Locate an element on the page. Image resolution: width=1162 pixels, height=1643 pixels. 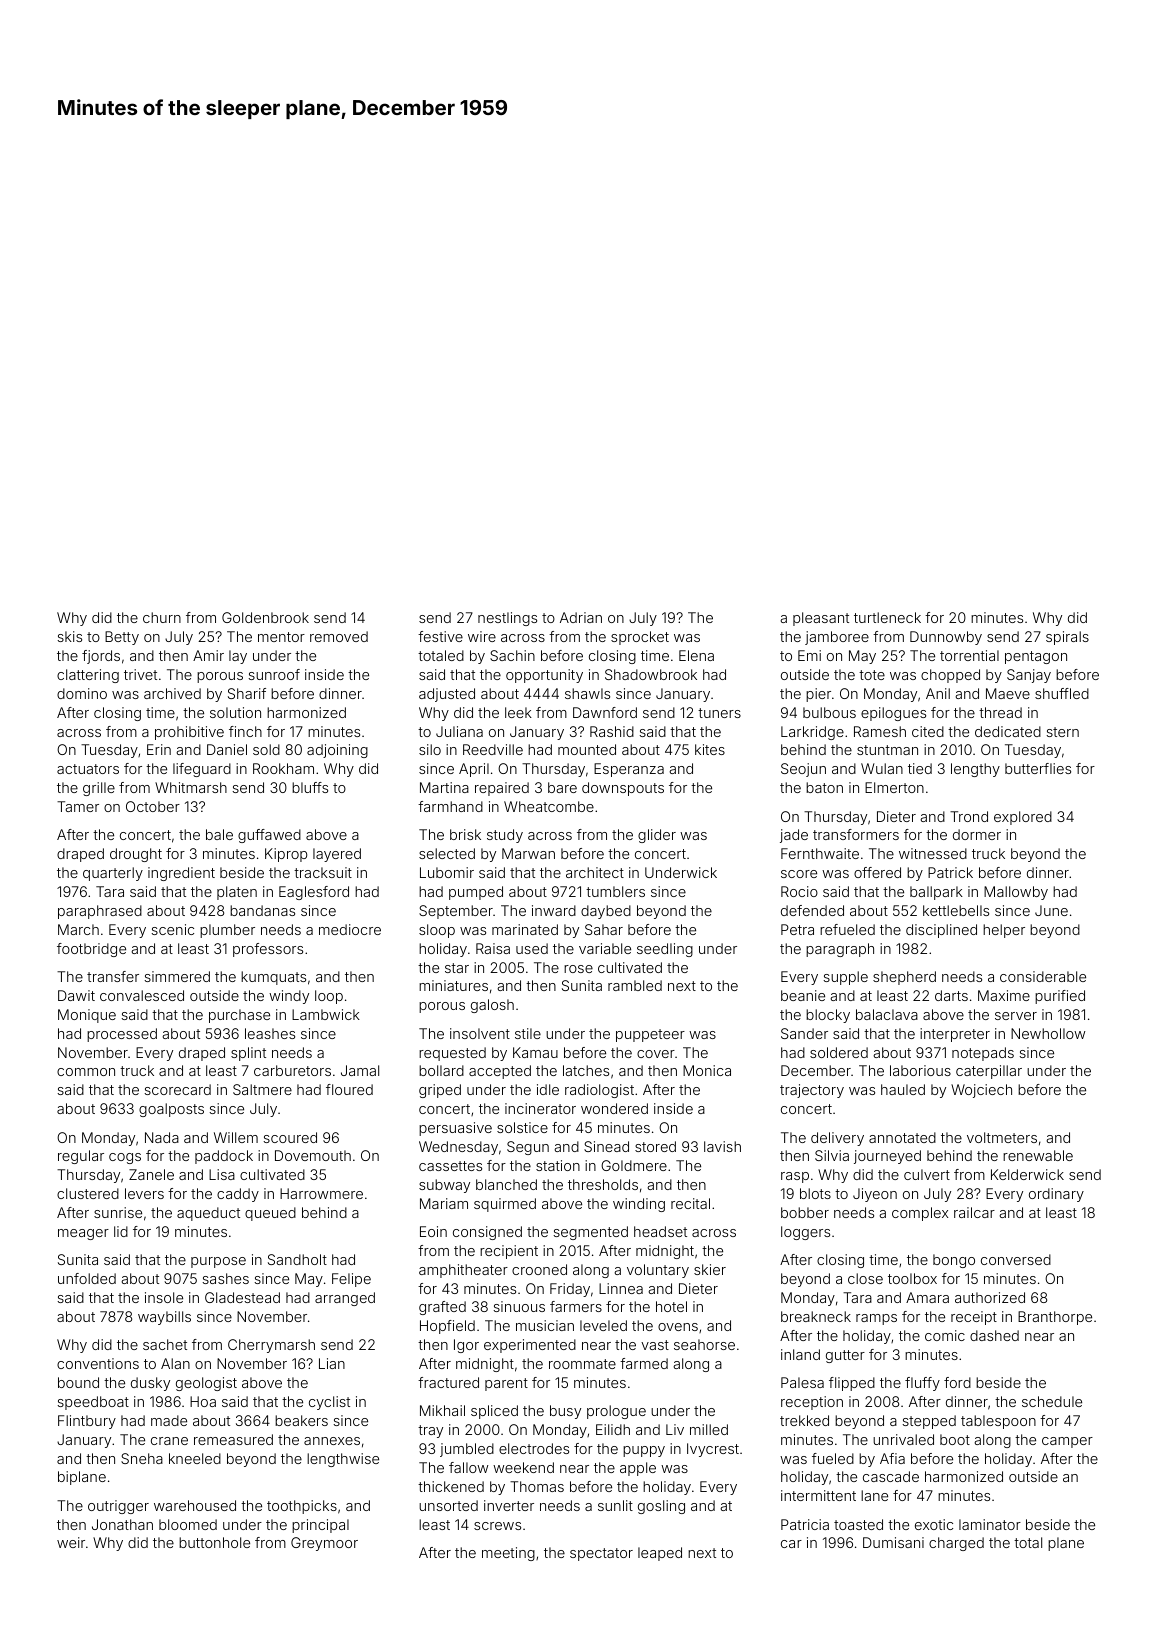
pleasant is located at coordinates (821, 619).
